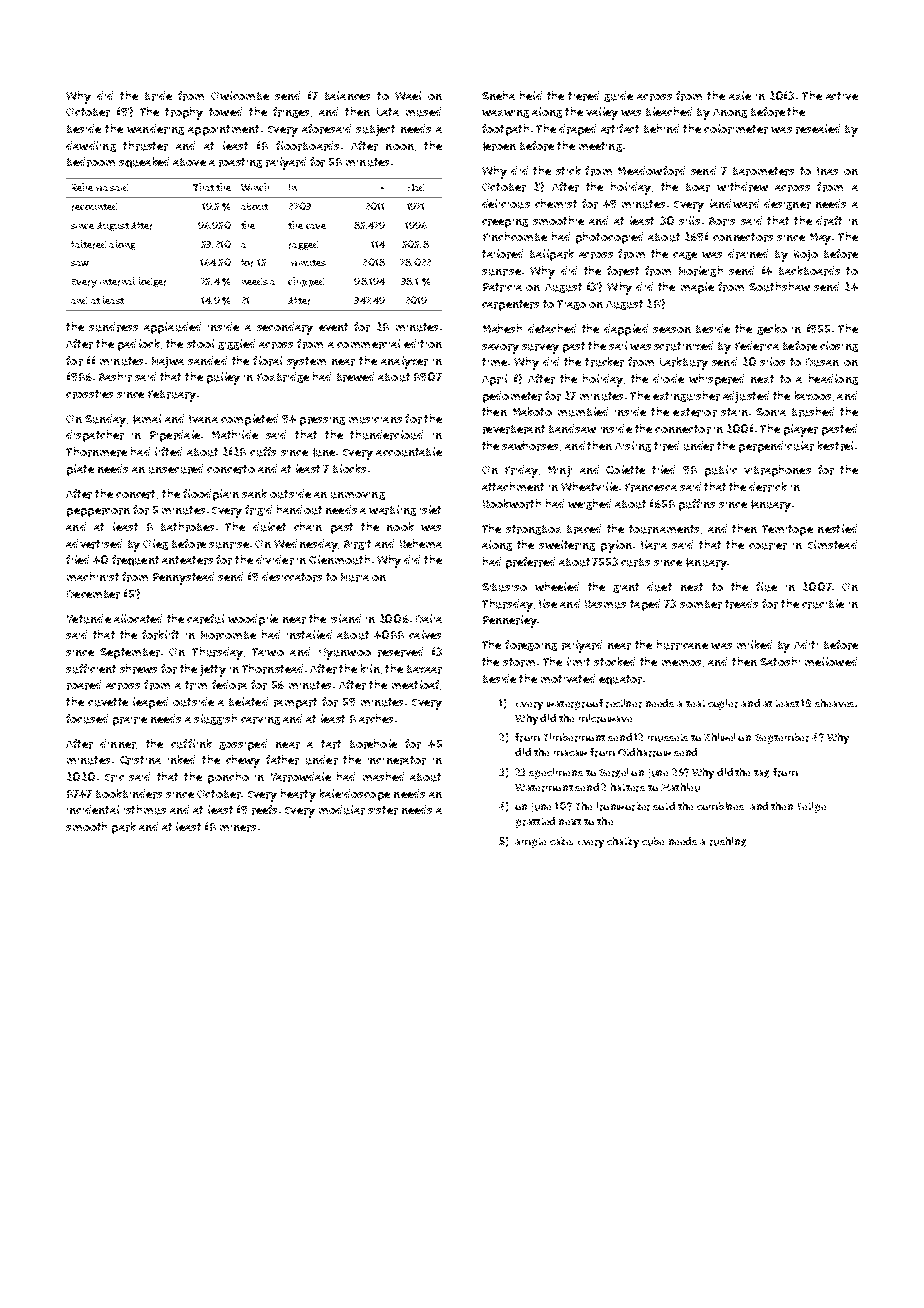  What do you see at coordinates (740, 95) in the page?
I see `axle` at bounding box center [740, 95].
